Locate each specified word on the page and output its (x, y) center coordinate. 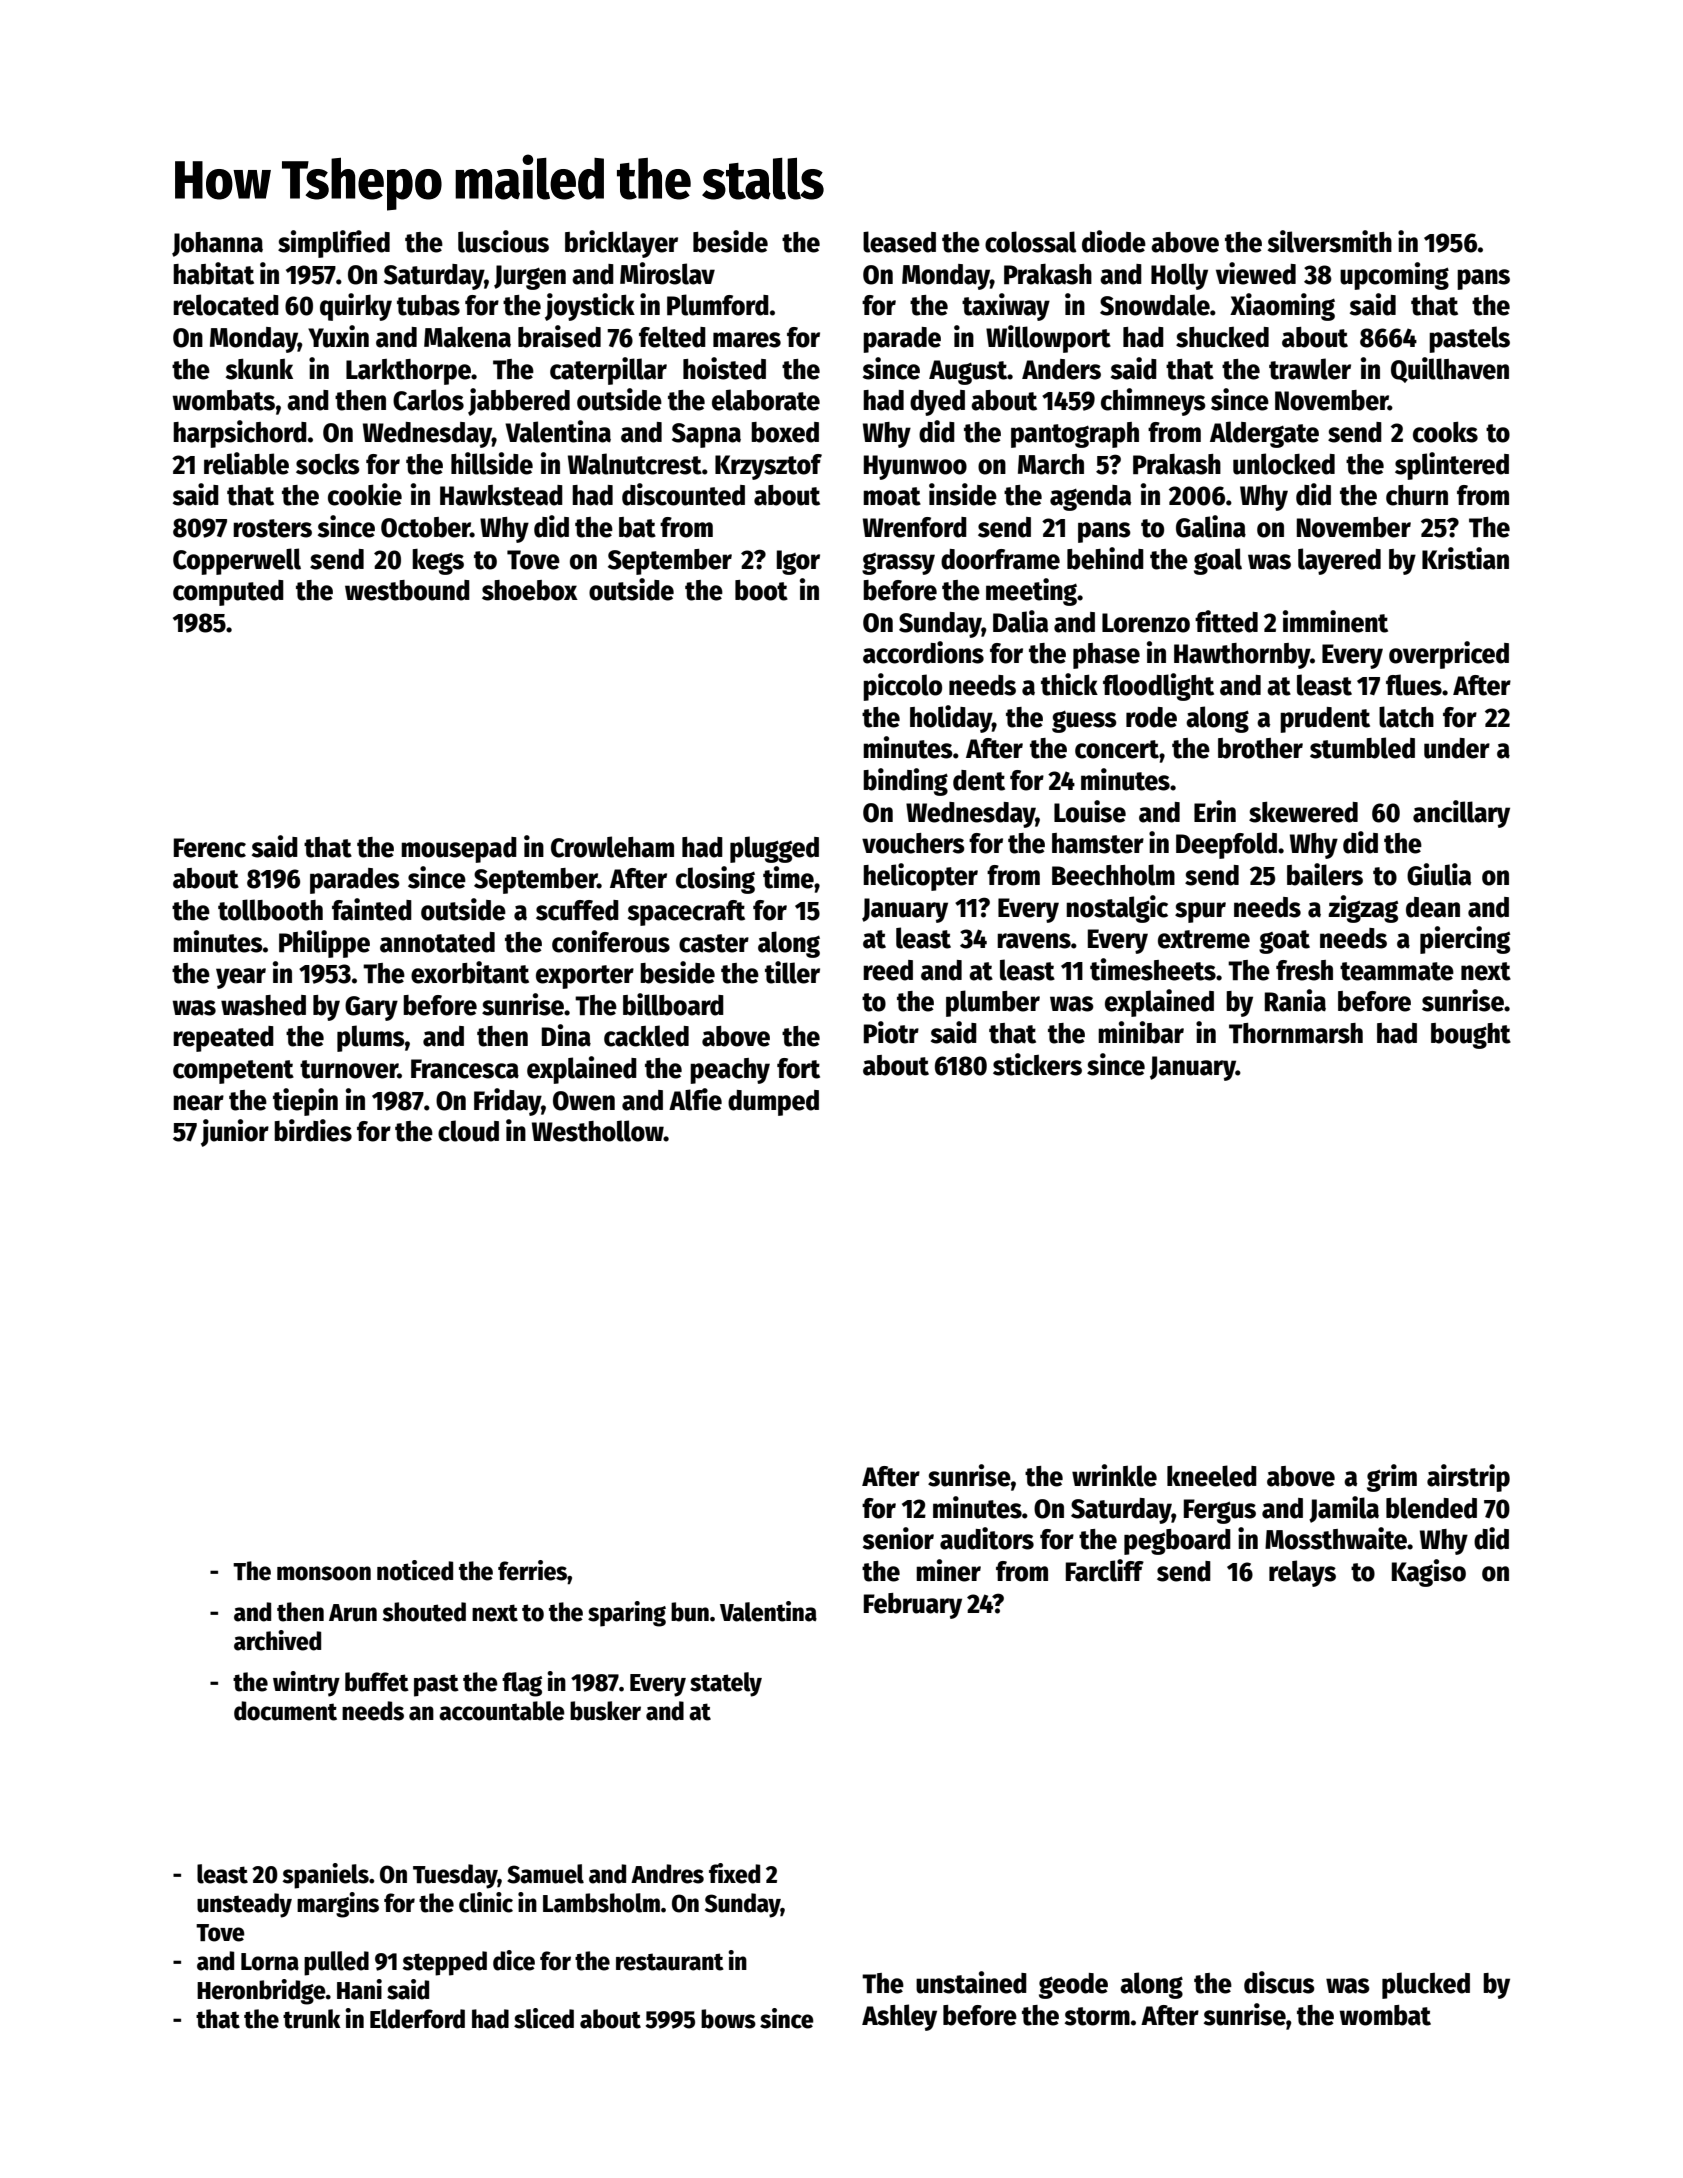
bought (1471, 1036)
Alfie (695, 1099)
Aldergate (1264, 434)
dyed (937, 403)
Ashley (899, 2017)
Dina (566, 1035)
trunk (312, 2019)
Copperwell (237, 561)
